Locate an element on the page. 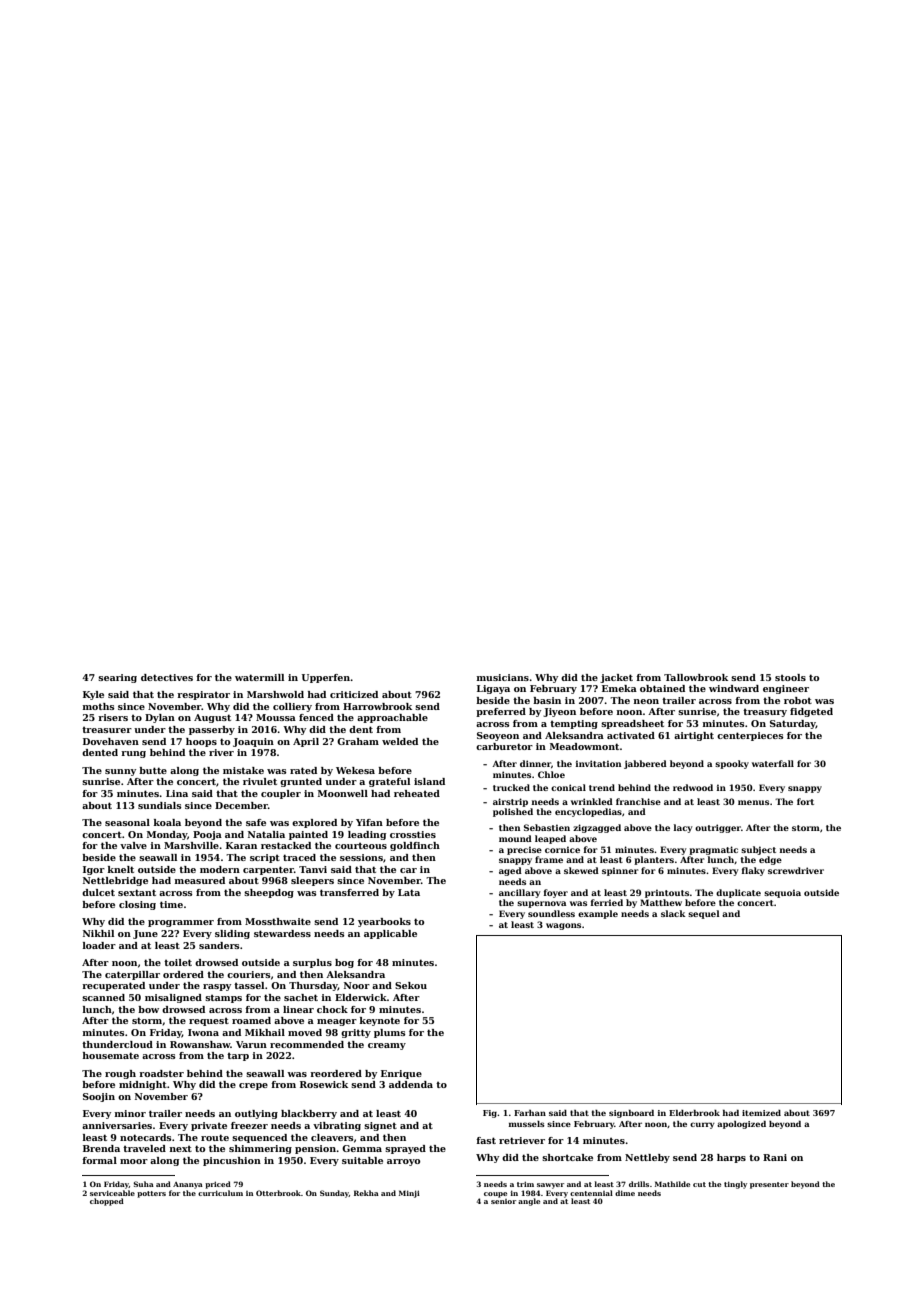  rung is located at coordinates (133, 754).
